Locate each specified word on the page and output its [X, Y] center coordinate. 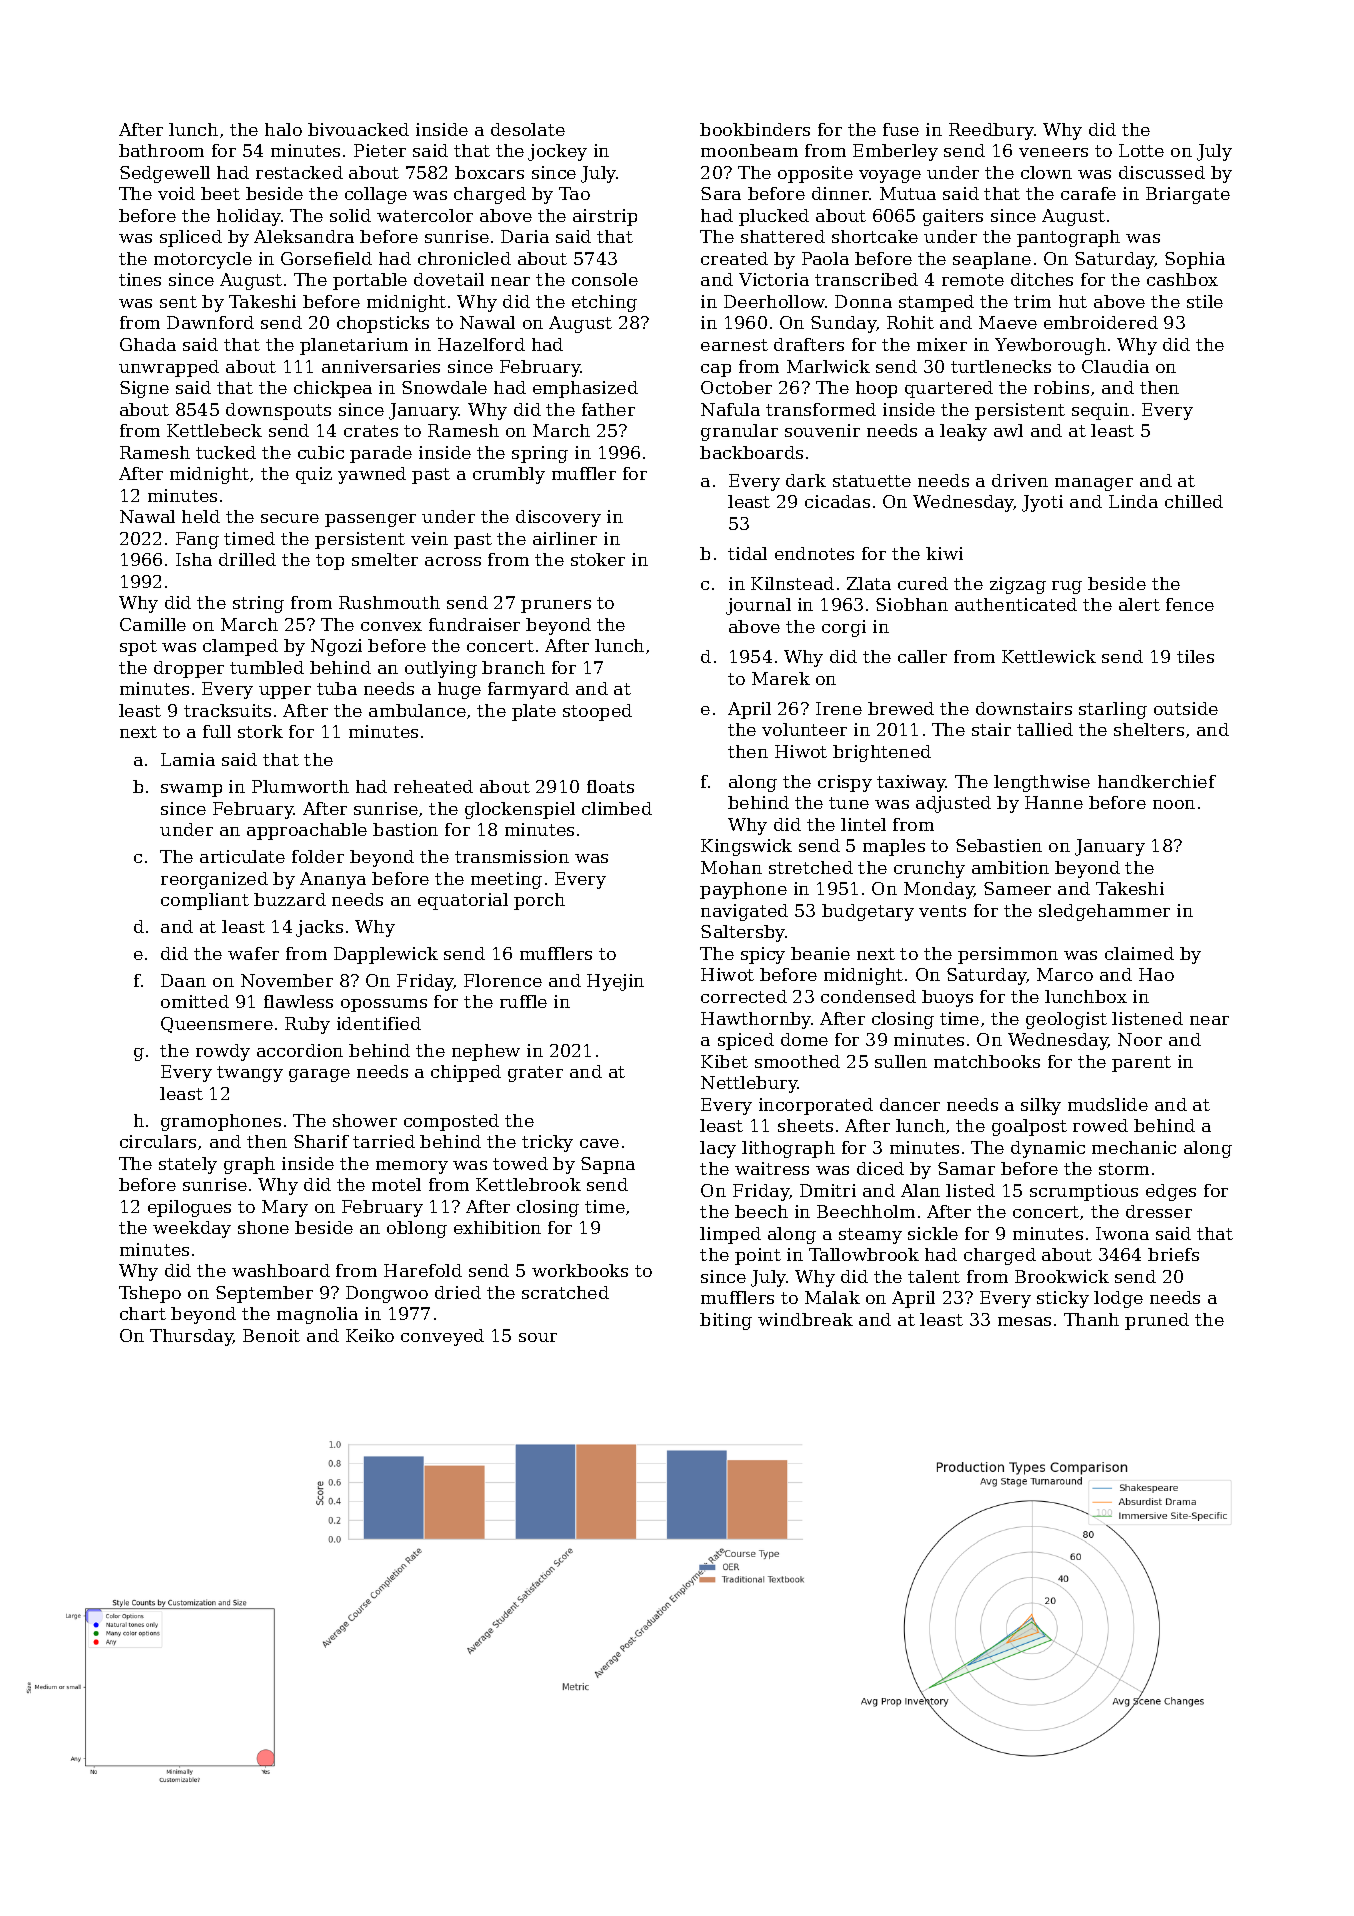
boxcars [489, 172]
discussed [1162, 172]
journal [758, 606]
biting [726, 1321]
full [217, 731]
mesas [1024, 1321]
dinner [841, 193]
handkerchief [1157, 781]
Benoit [271, 1335]
